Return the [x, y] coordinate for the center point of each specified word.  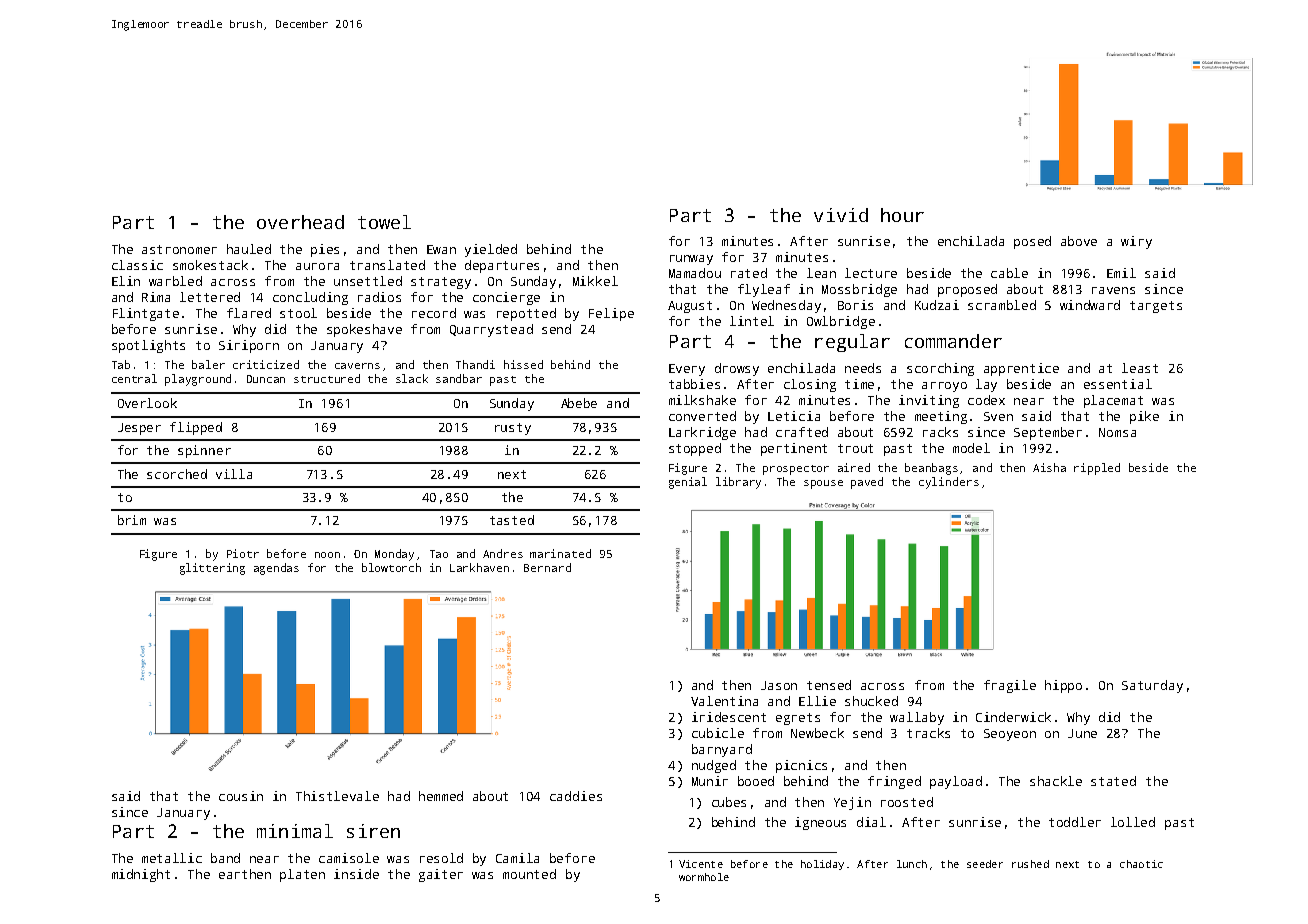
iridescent [729, 717]
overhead [300, 222]
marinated [560, 553]
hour [902, 215]
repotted [526, 314]
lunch [912, 864]
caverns [357, 366]
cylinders [949, 483]
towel [384, 222]
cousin [241, 796]
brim [132, 520]
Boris [855, 305]
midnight [141, 875]
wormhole [704, 877]
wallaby [917, 718]
